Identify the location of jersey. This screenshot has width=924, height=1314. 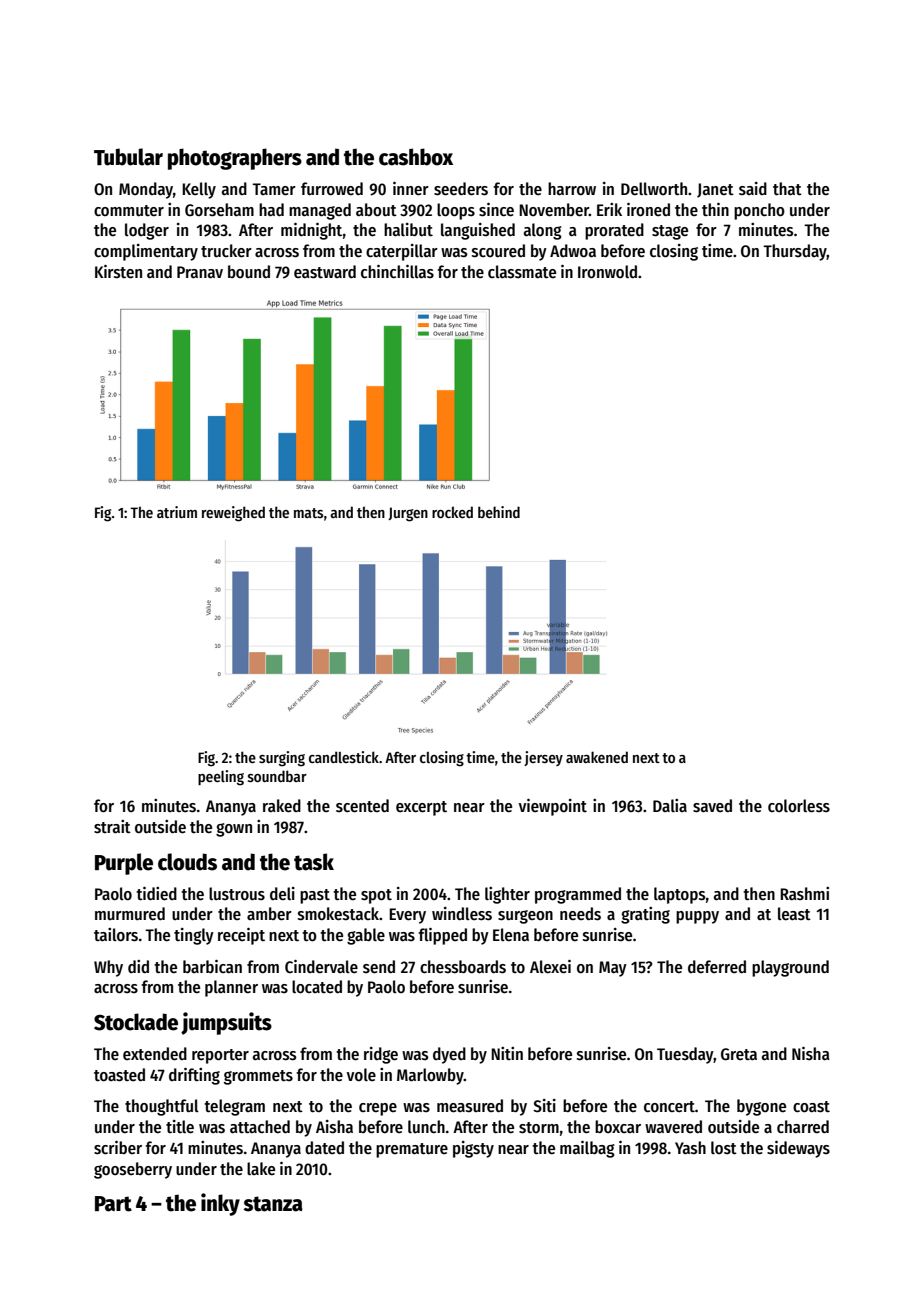
(543, 758).
